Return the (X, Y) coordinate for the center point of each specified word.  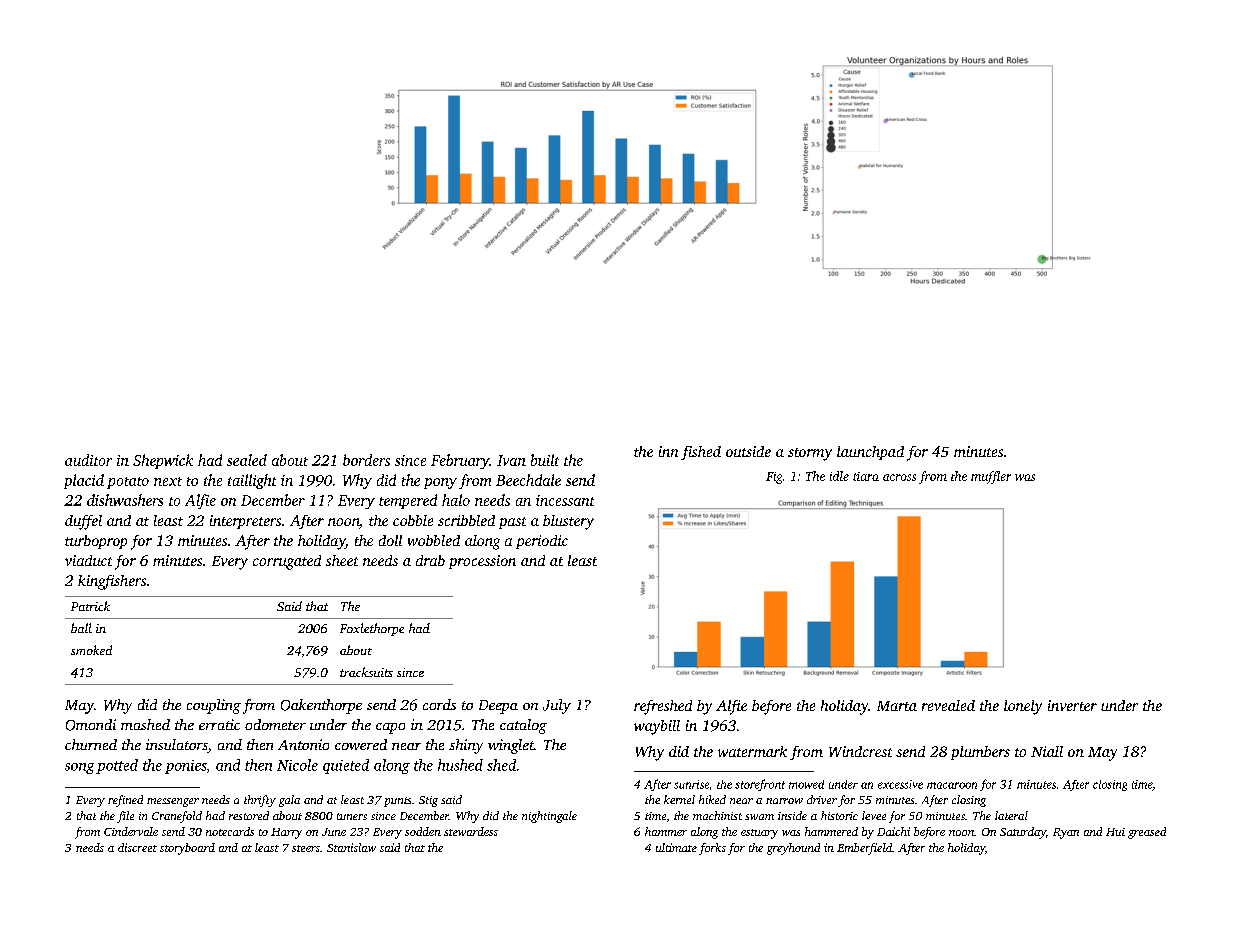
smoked (91, 650)
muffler (991, 477)
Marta (897, 706)
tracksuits (366, 672)
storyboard (187, 849)
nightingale (549, 817)
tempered (408, 501)
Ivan (511, 460)
